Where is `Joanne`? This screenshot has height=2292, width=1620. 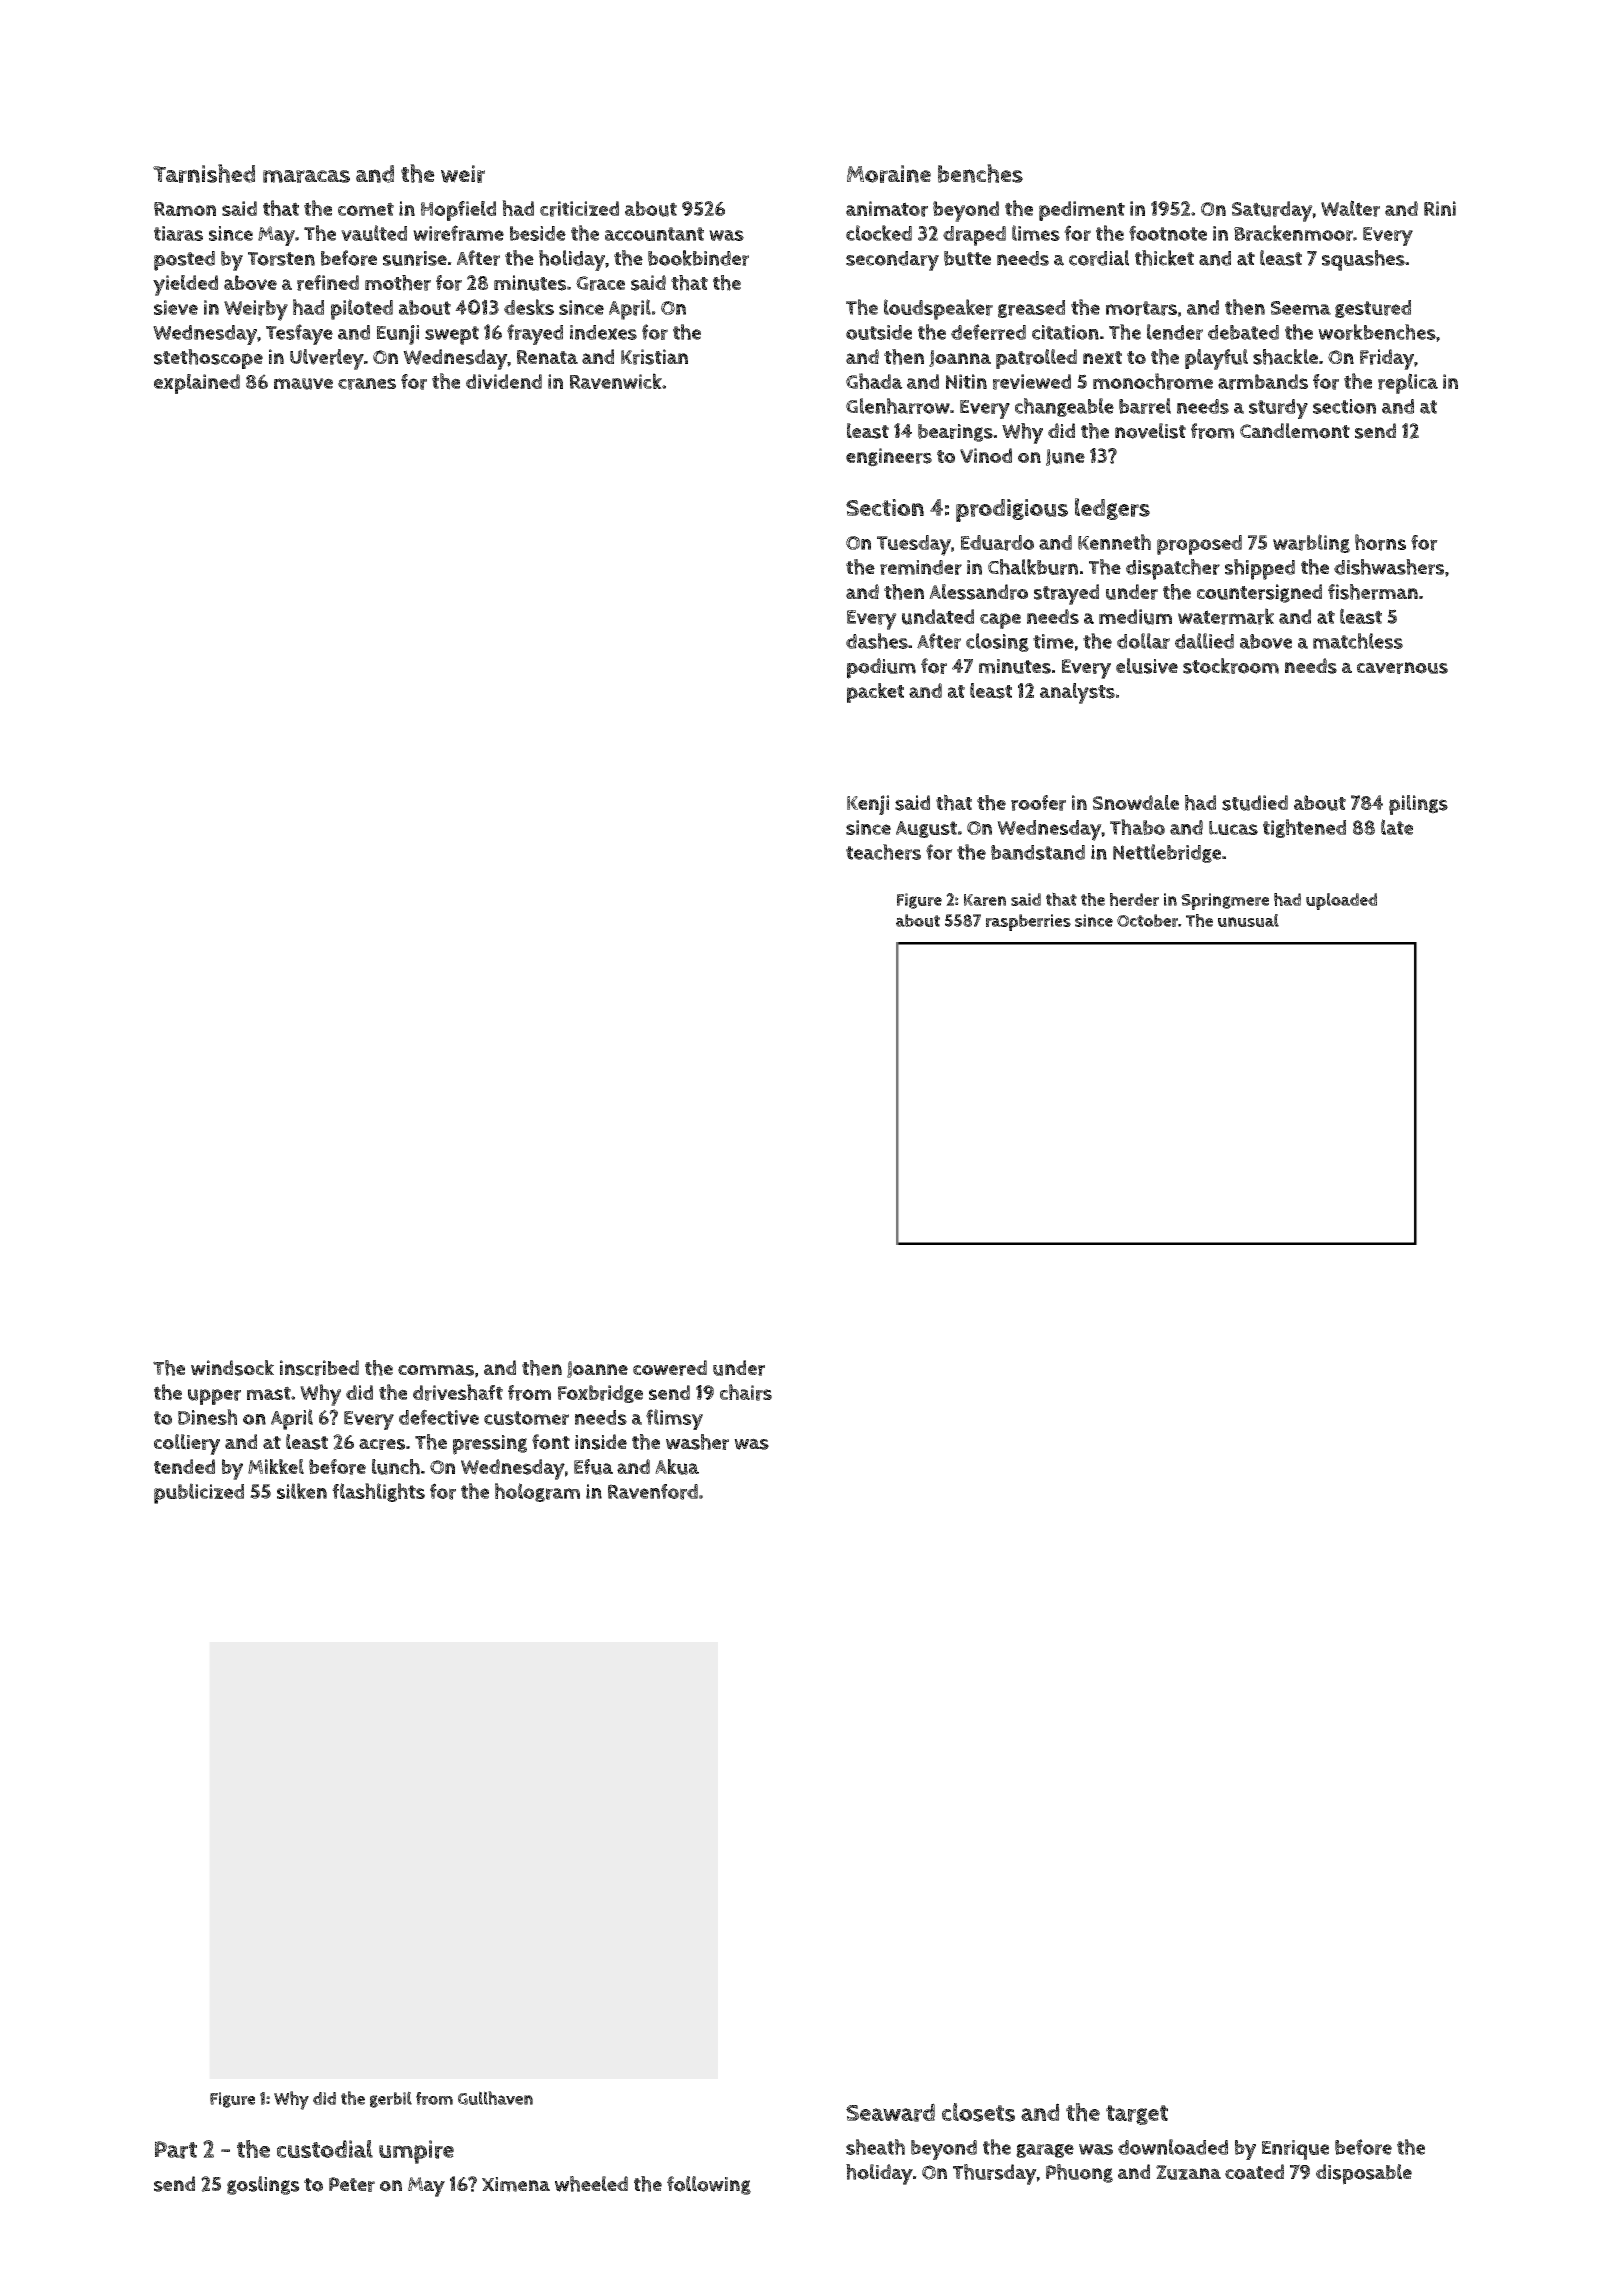 Joanne is located at coordinates (597, 1369).
